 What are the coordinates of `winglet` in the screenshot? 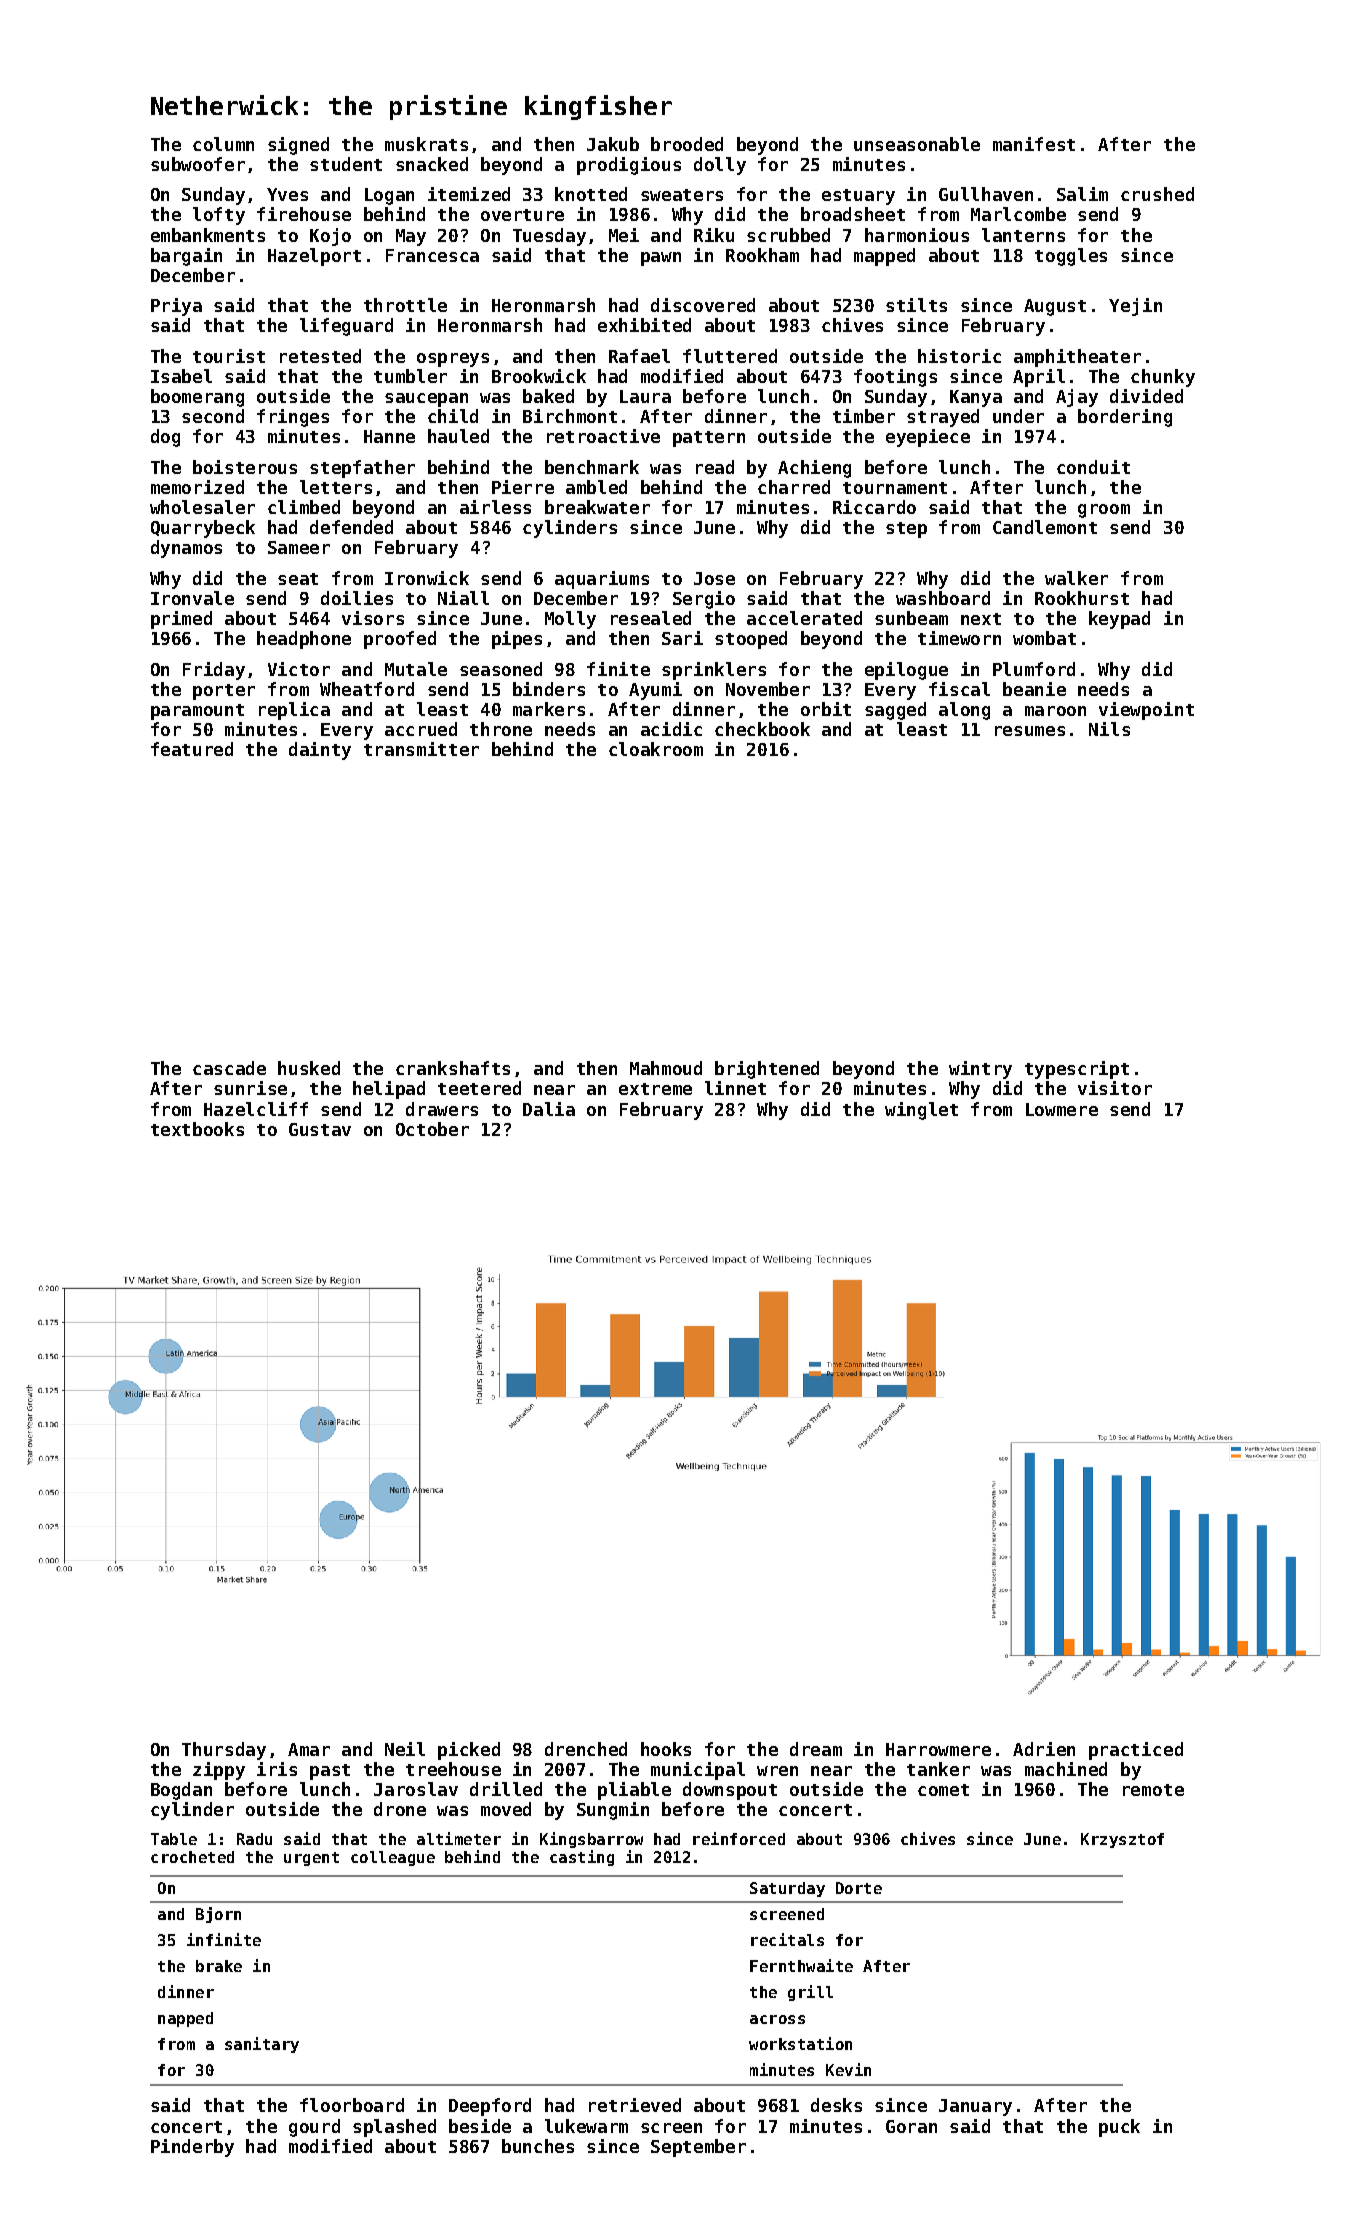 It's located at (921, 1111).
